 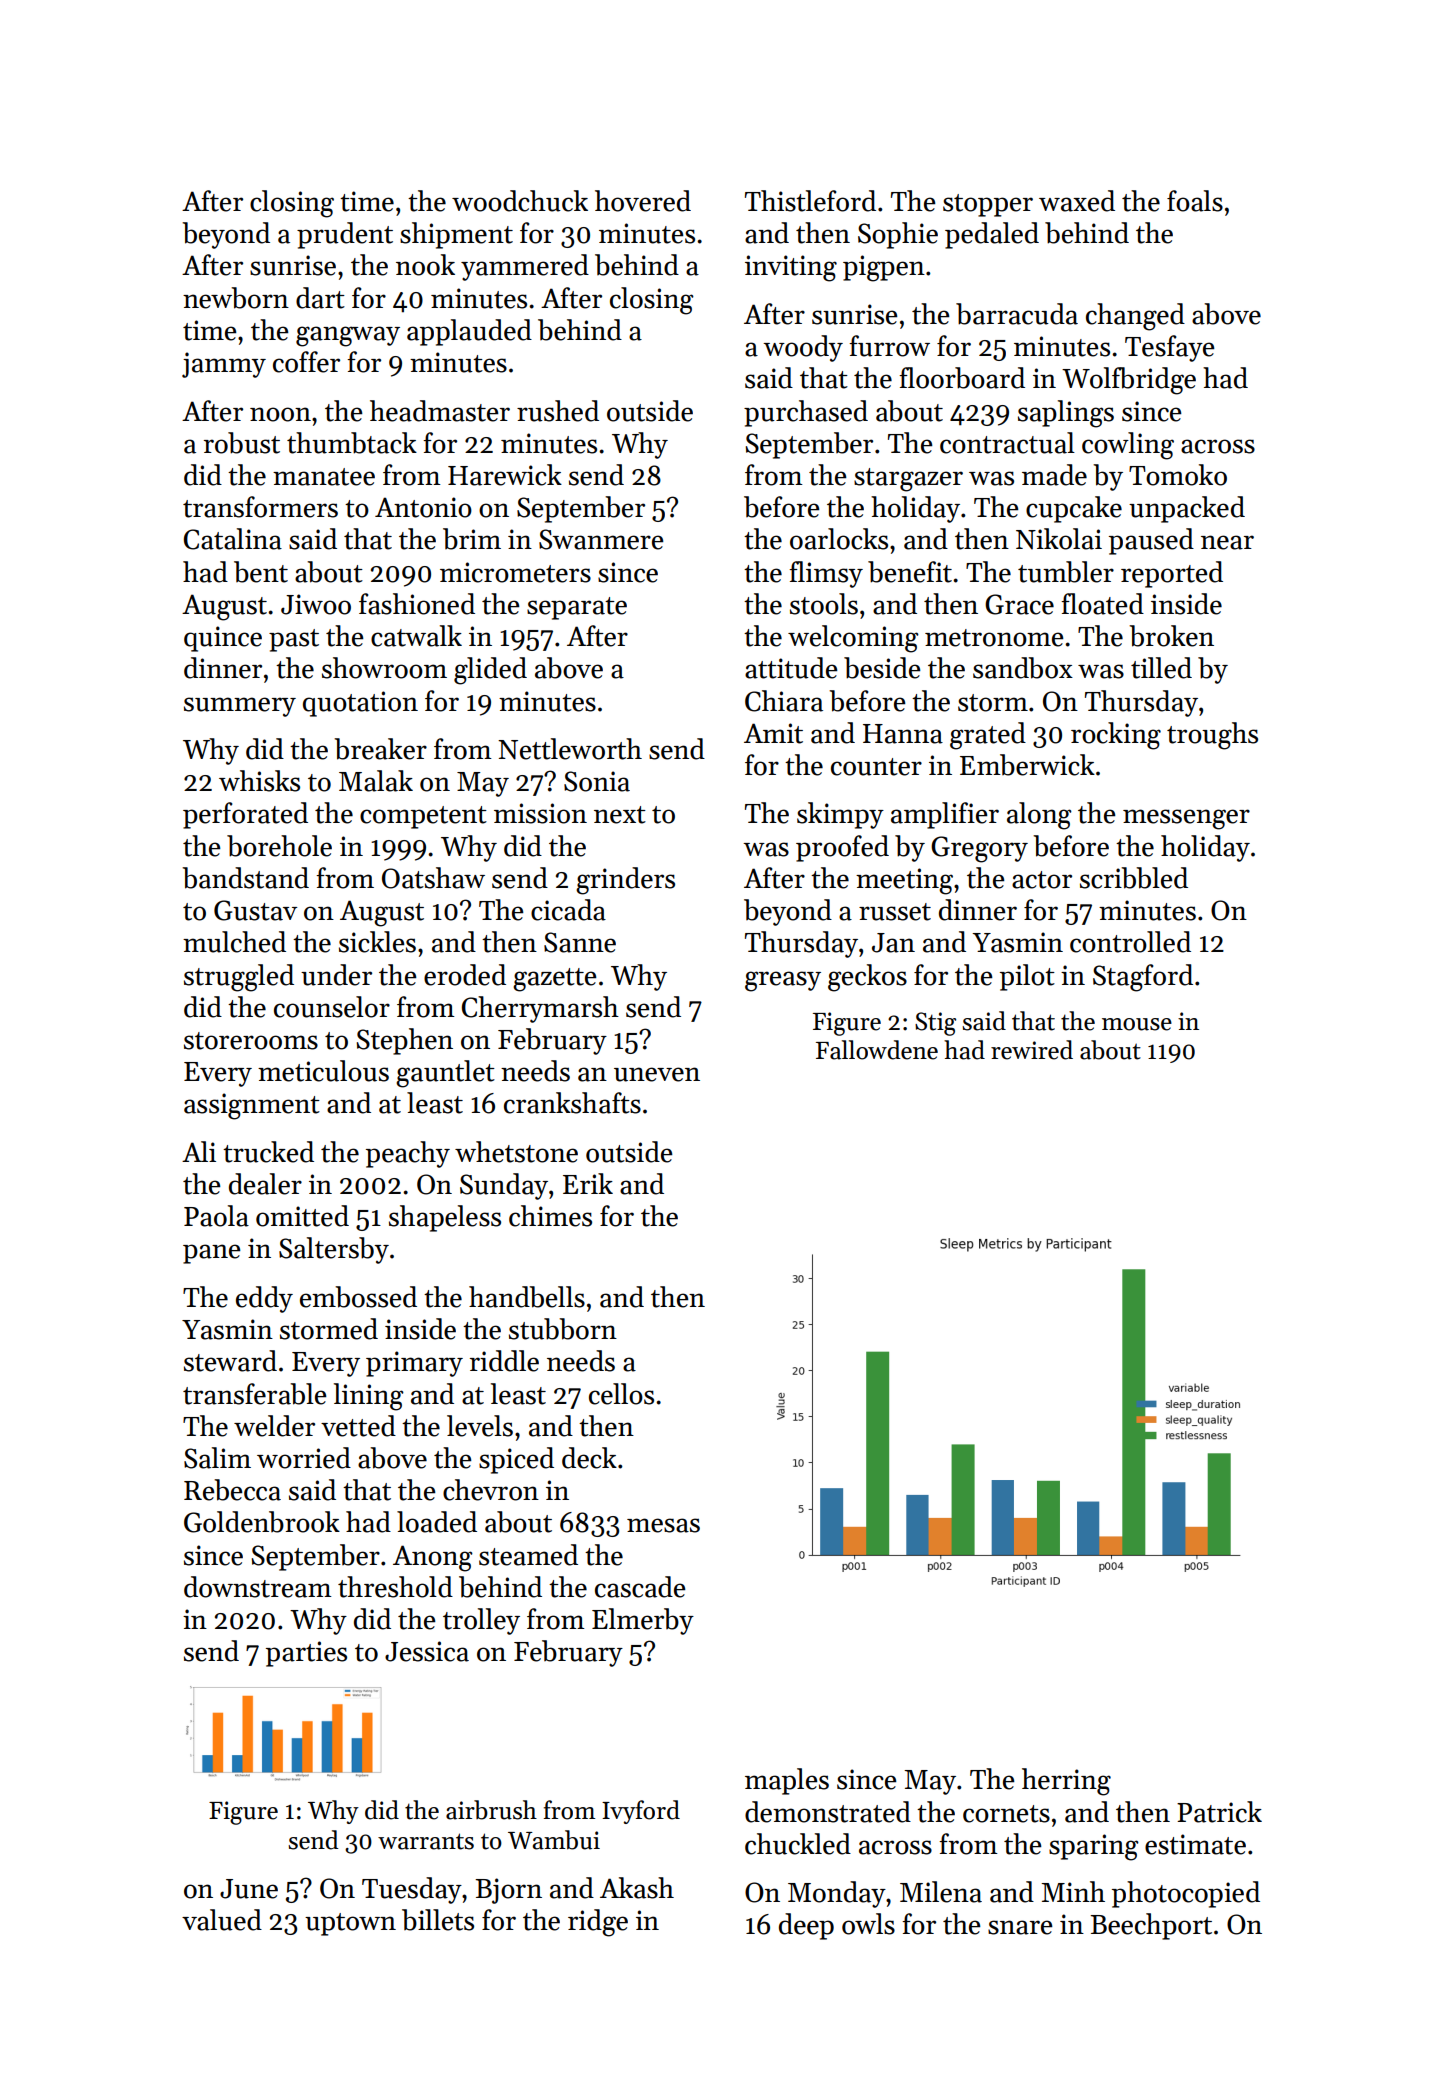 I want to click on thumbtack, so click(x=352, y=443).
